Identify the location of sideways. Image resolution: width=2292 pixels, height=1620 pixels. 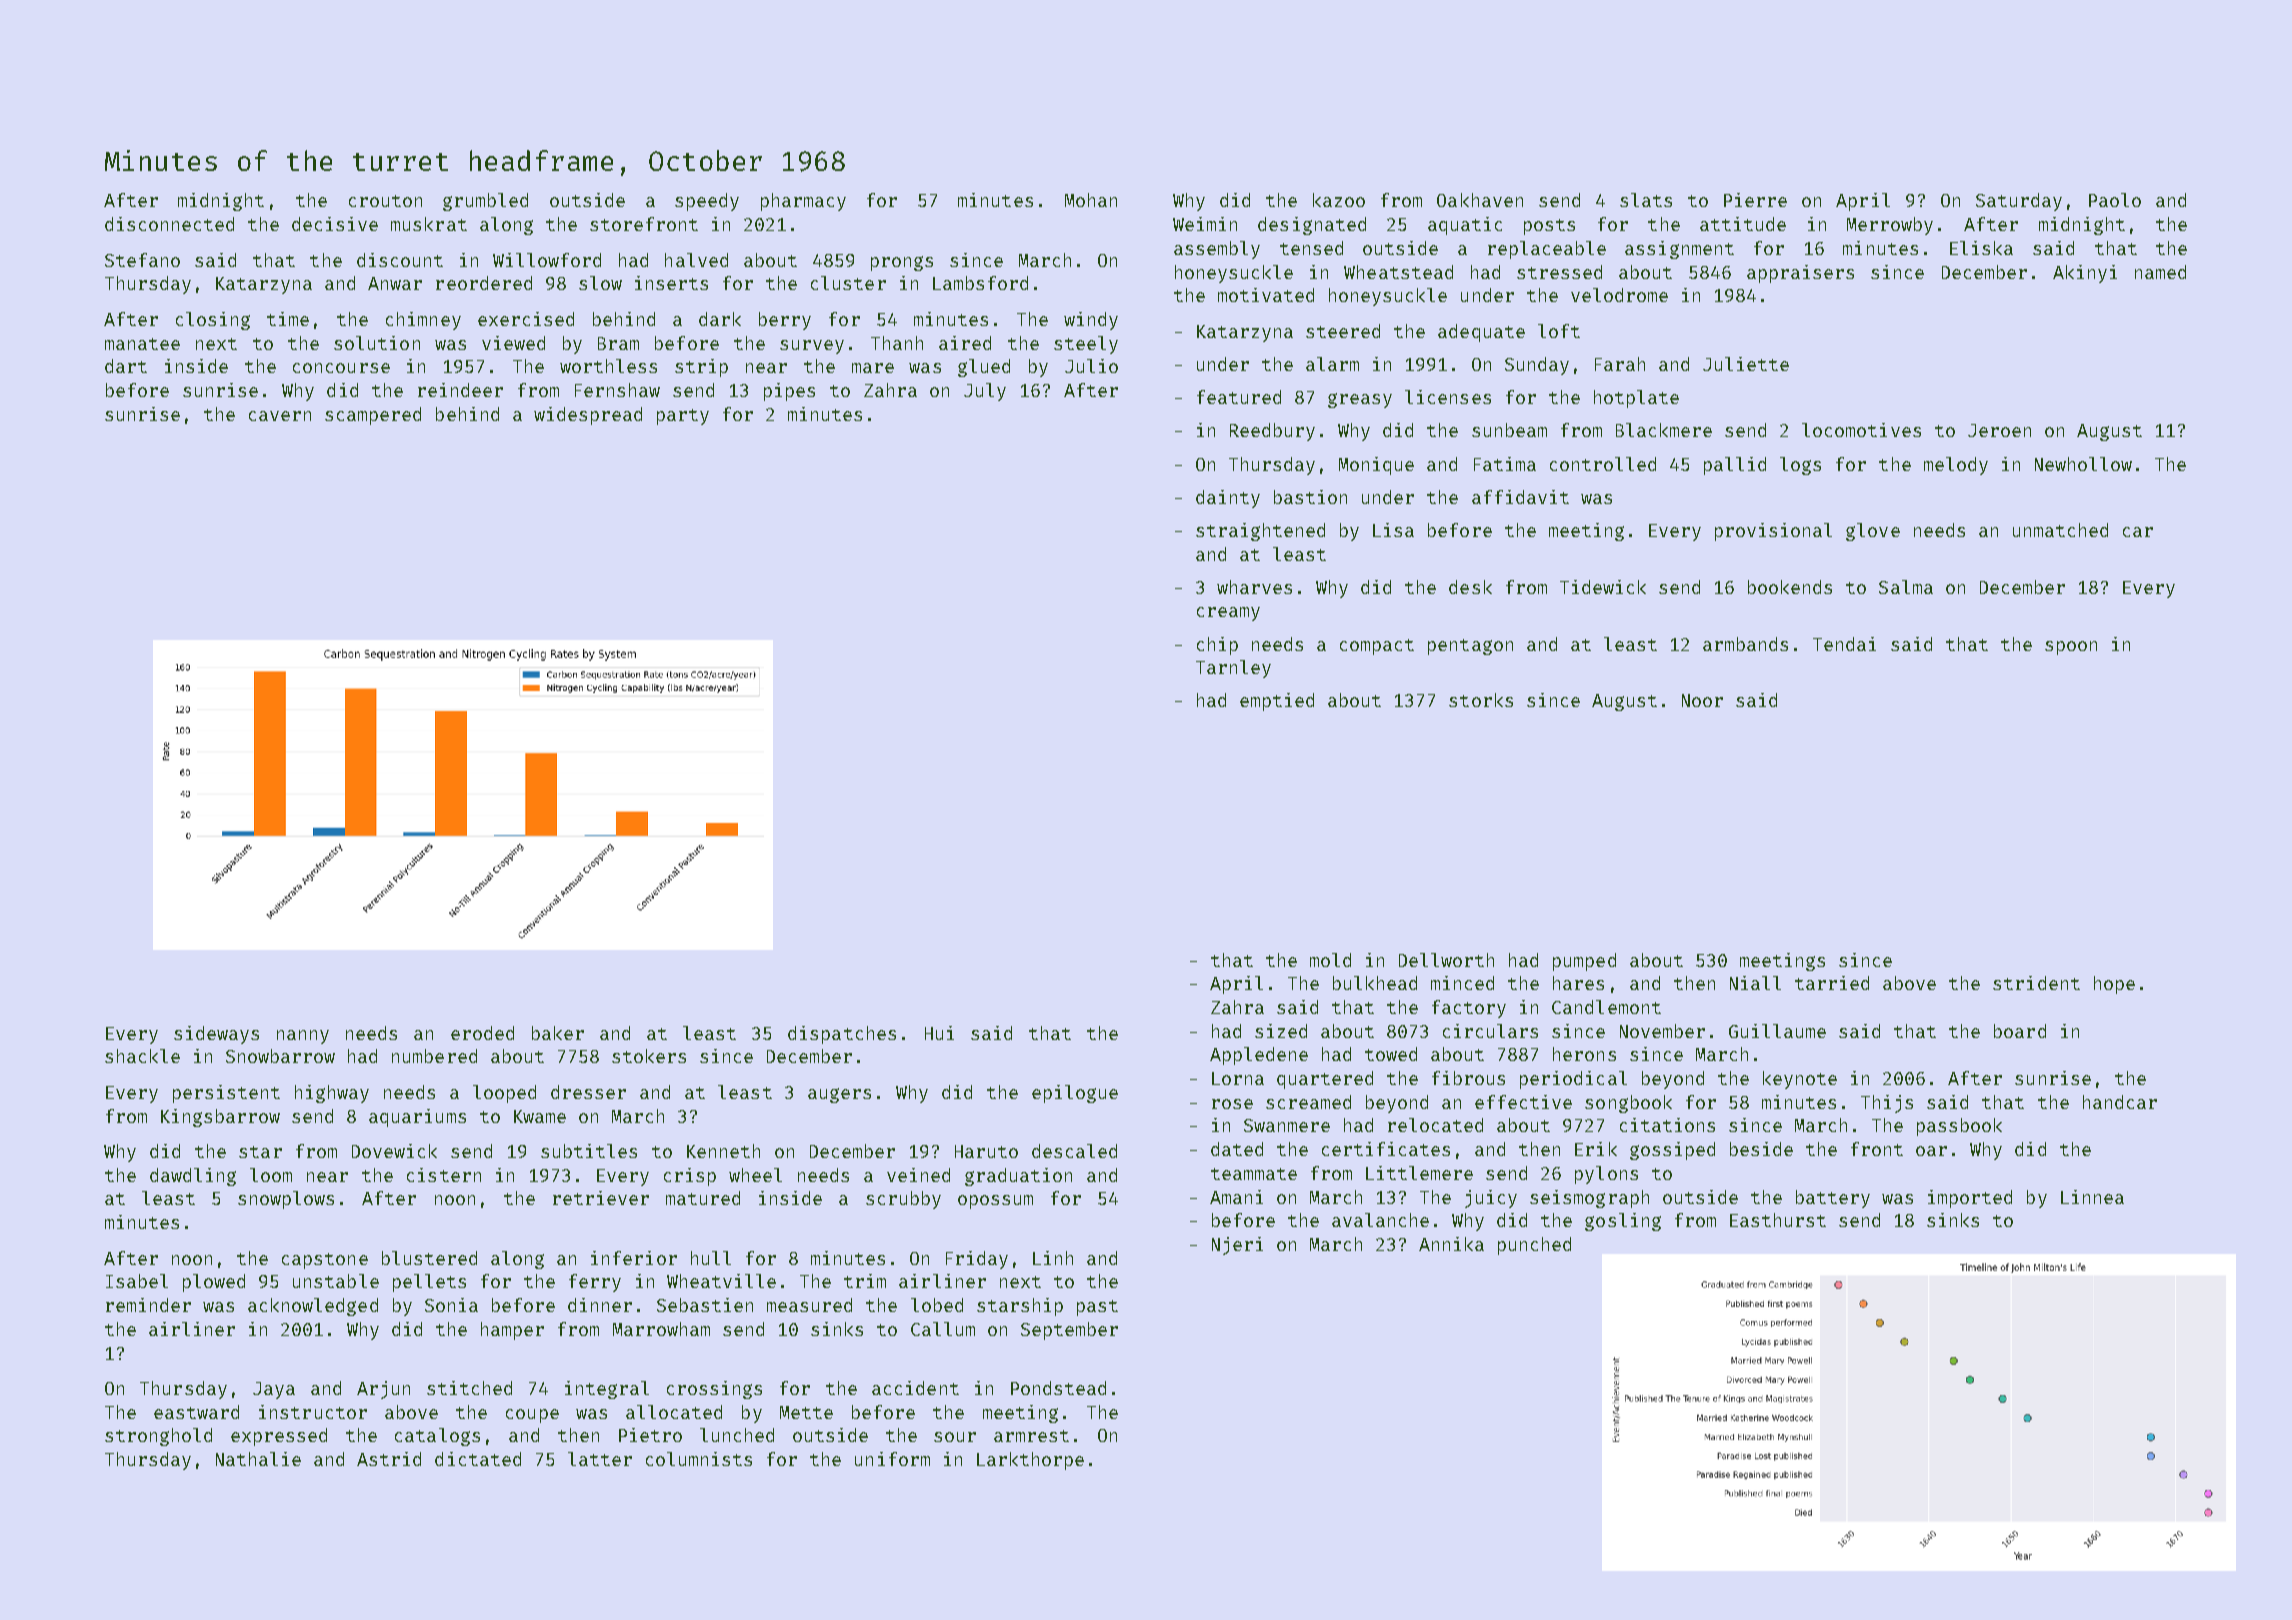
(216, 1035).
